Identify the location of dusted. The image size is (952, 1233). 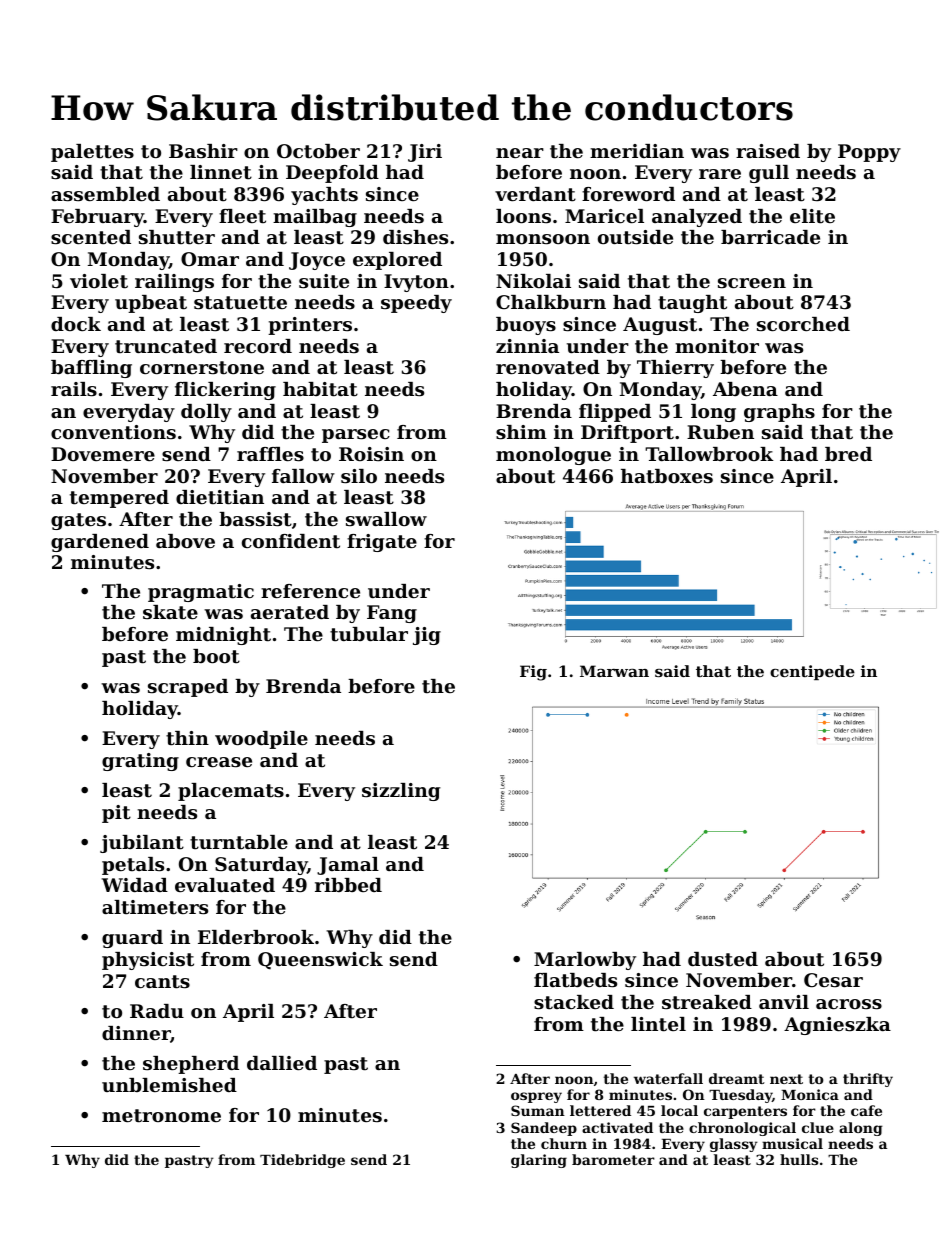
(723, 959).
